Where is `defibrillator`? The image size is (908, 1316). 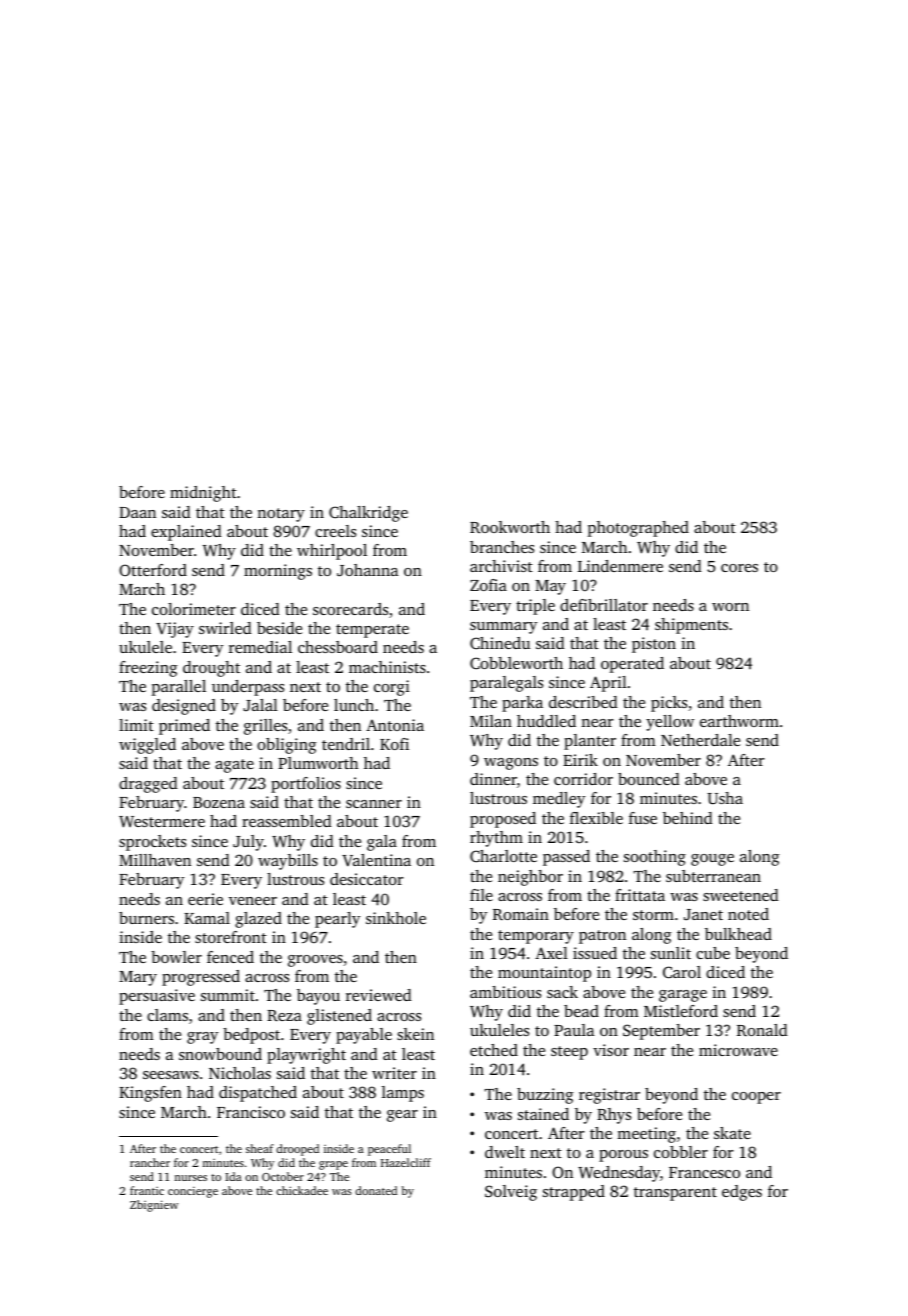
defibrillator is located at coordinates (604, 605).
